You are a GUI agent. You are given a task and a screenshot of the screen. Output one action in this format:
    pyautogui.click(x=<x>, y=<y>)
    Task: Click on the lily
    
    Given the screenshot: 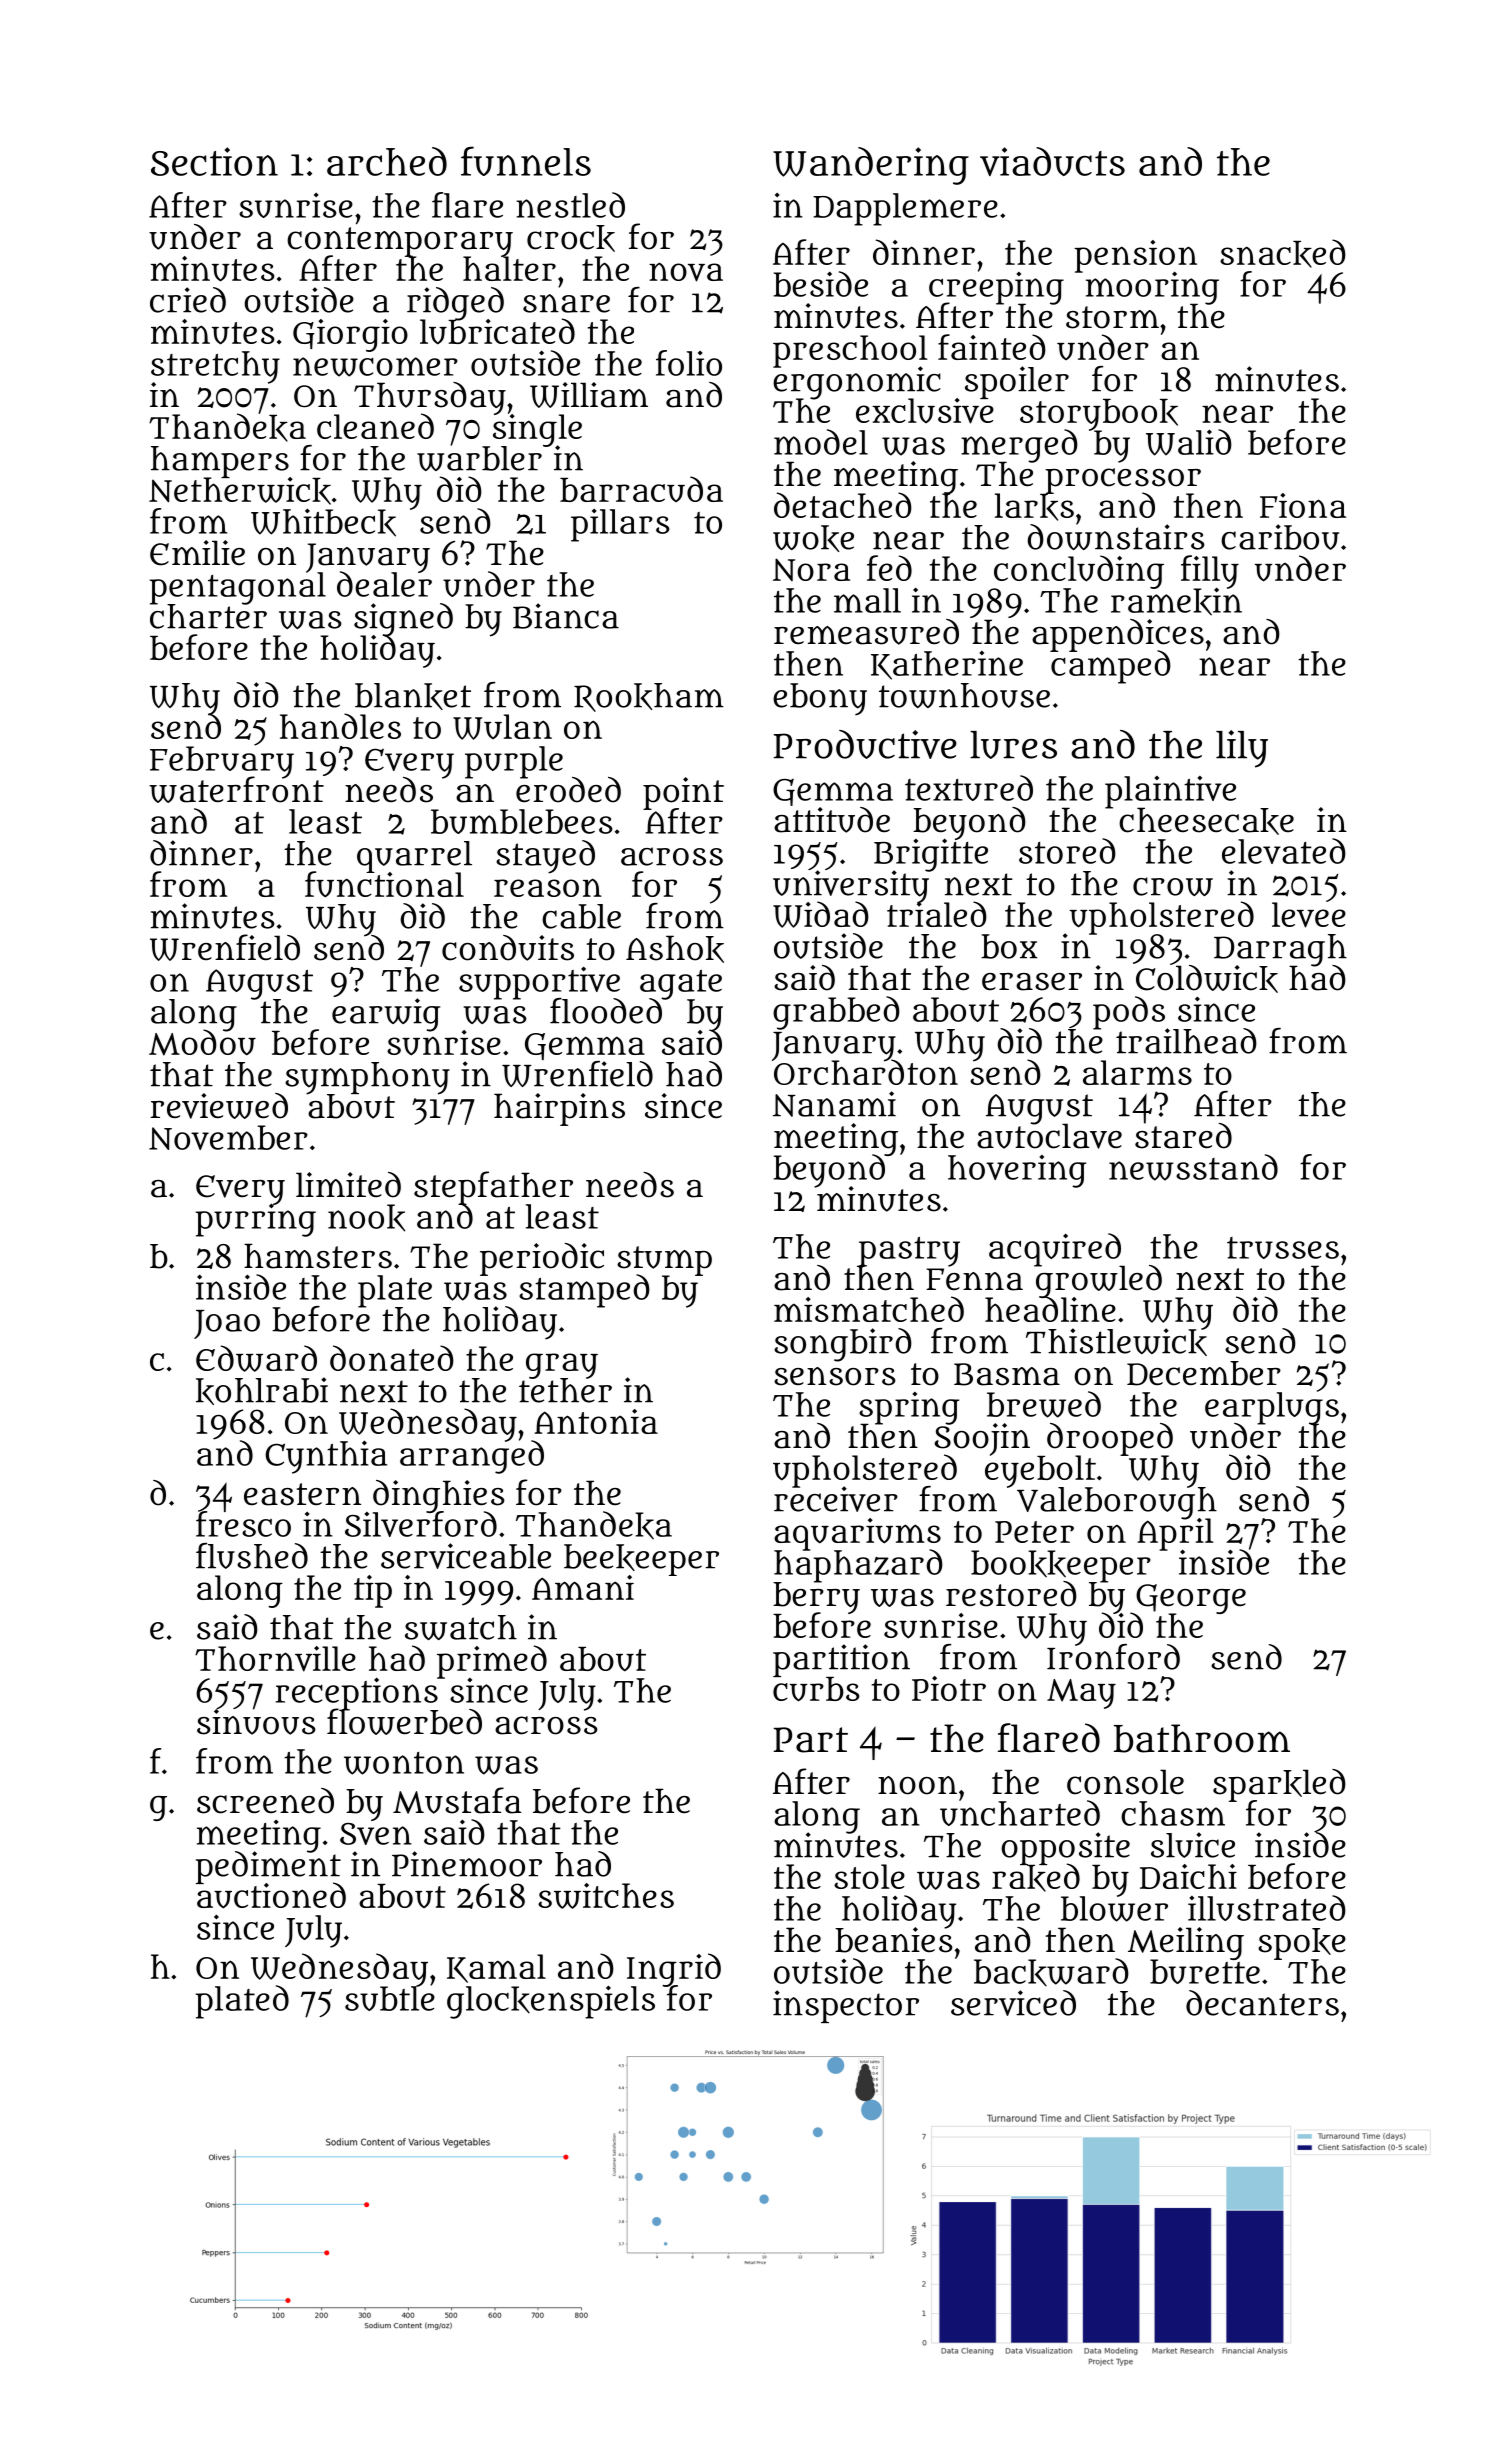 What is the action you would take?
    pyautogui.click(x=1242, y=749)
